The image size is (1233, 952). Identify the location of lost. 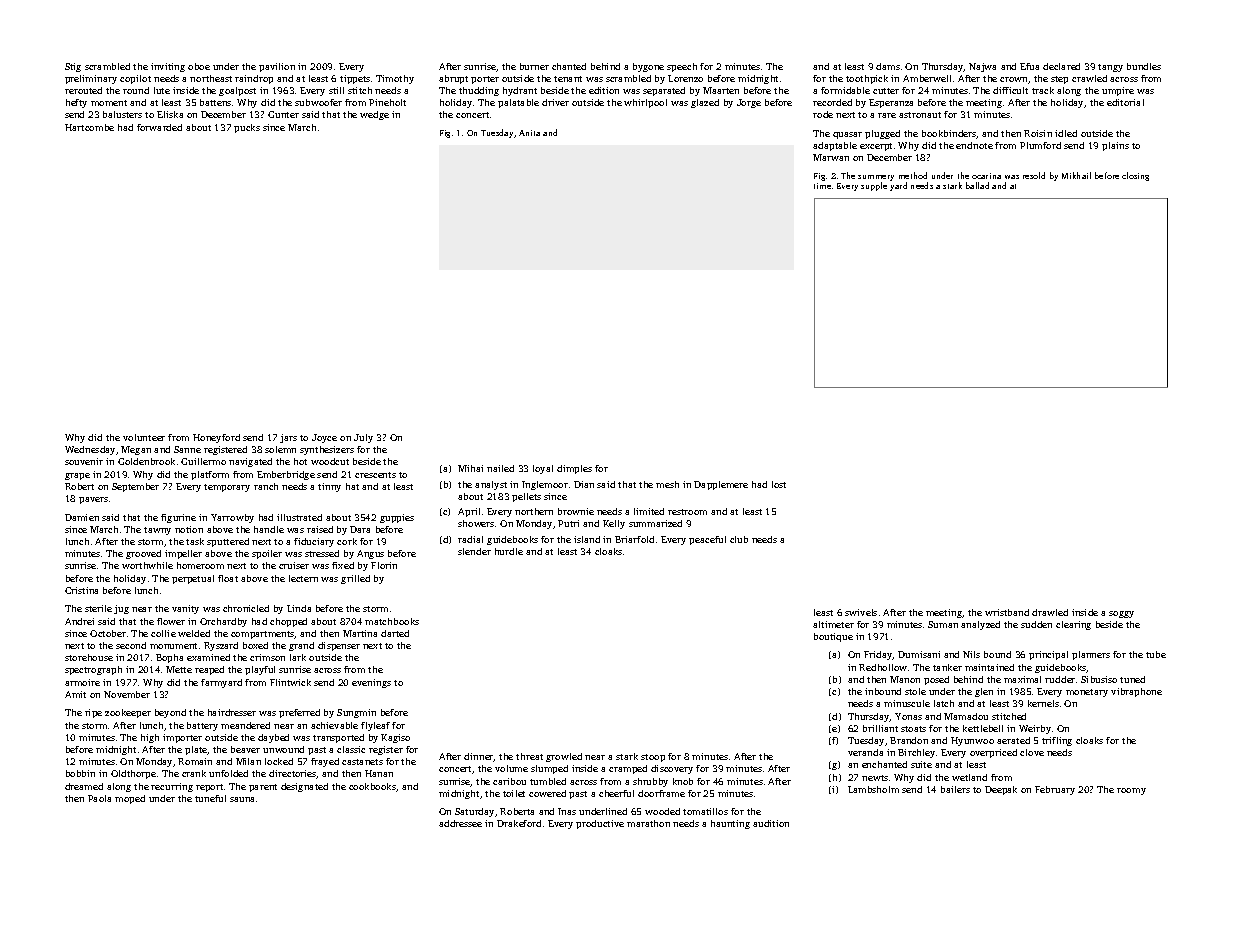
(779, 484).
